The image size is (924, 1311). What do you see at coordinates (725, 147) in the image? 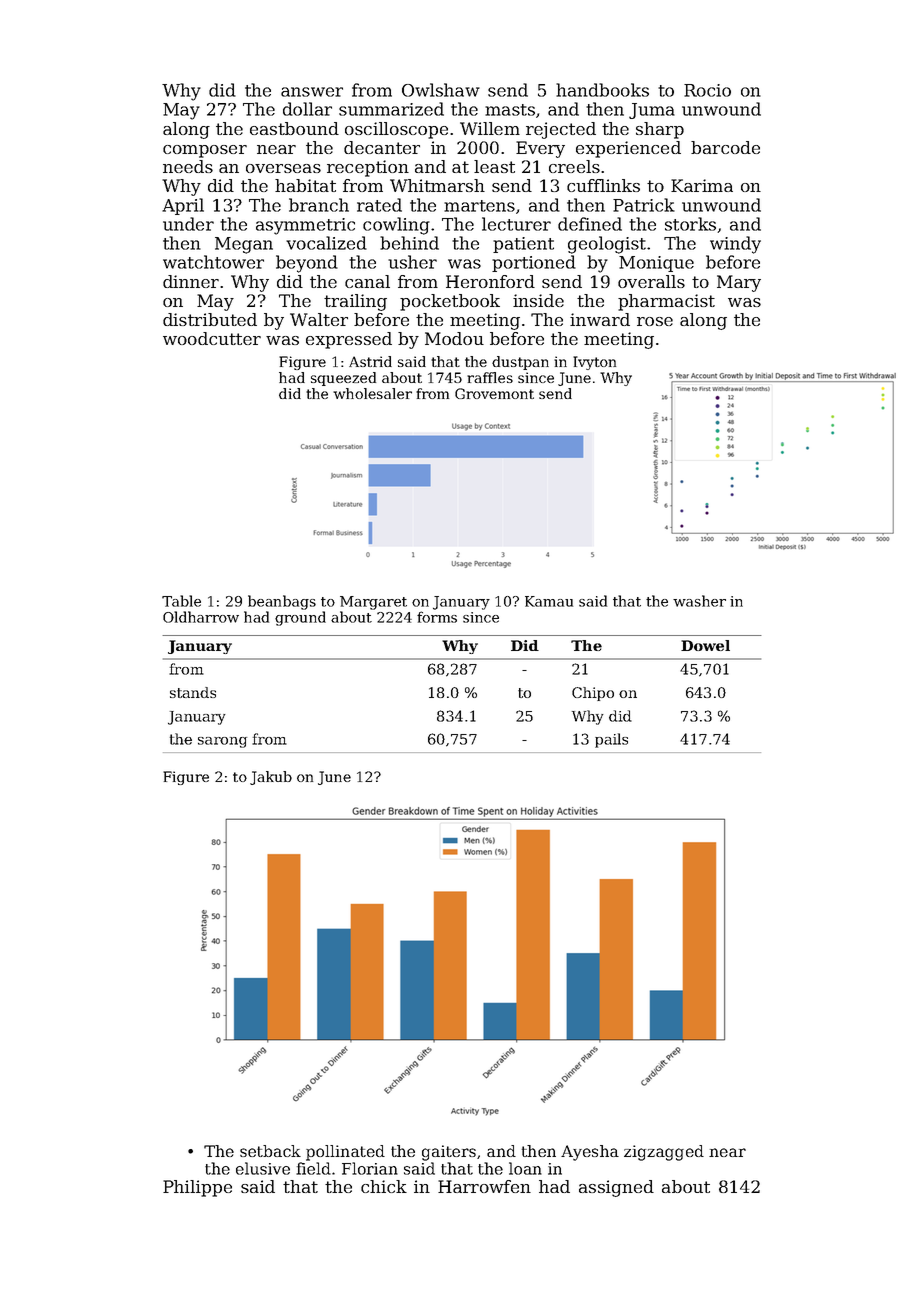
I see `barcode` at bounding box center [725, 147].
